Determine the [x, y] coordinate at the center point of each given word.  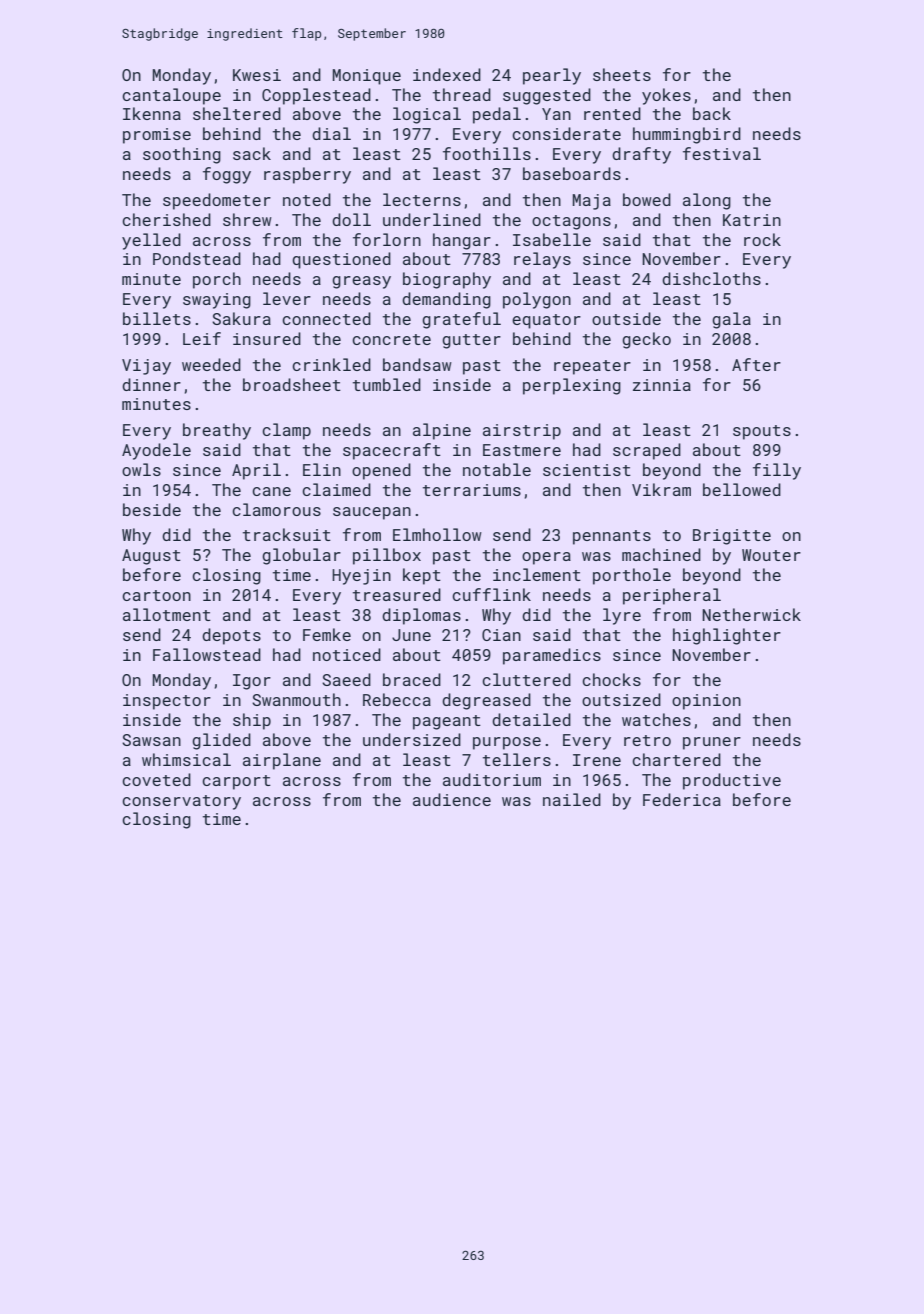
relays [542, 260]
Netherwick [751, 614]
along [707, 201]
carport [236, 782]
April [256, 471]
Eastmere [522, 450]
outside [626, 318]
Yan [556, 114]
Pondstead [197, 258]
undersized [412, 739]
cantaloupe [171, 96]
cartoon [156, 595]
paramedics [552, 656]
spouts [762, 432]
